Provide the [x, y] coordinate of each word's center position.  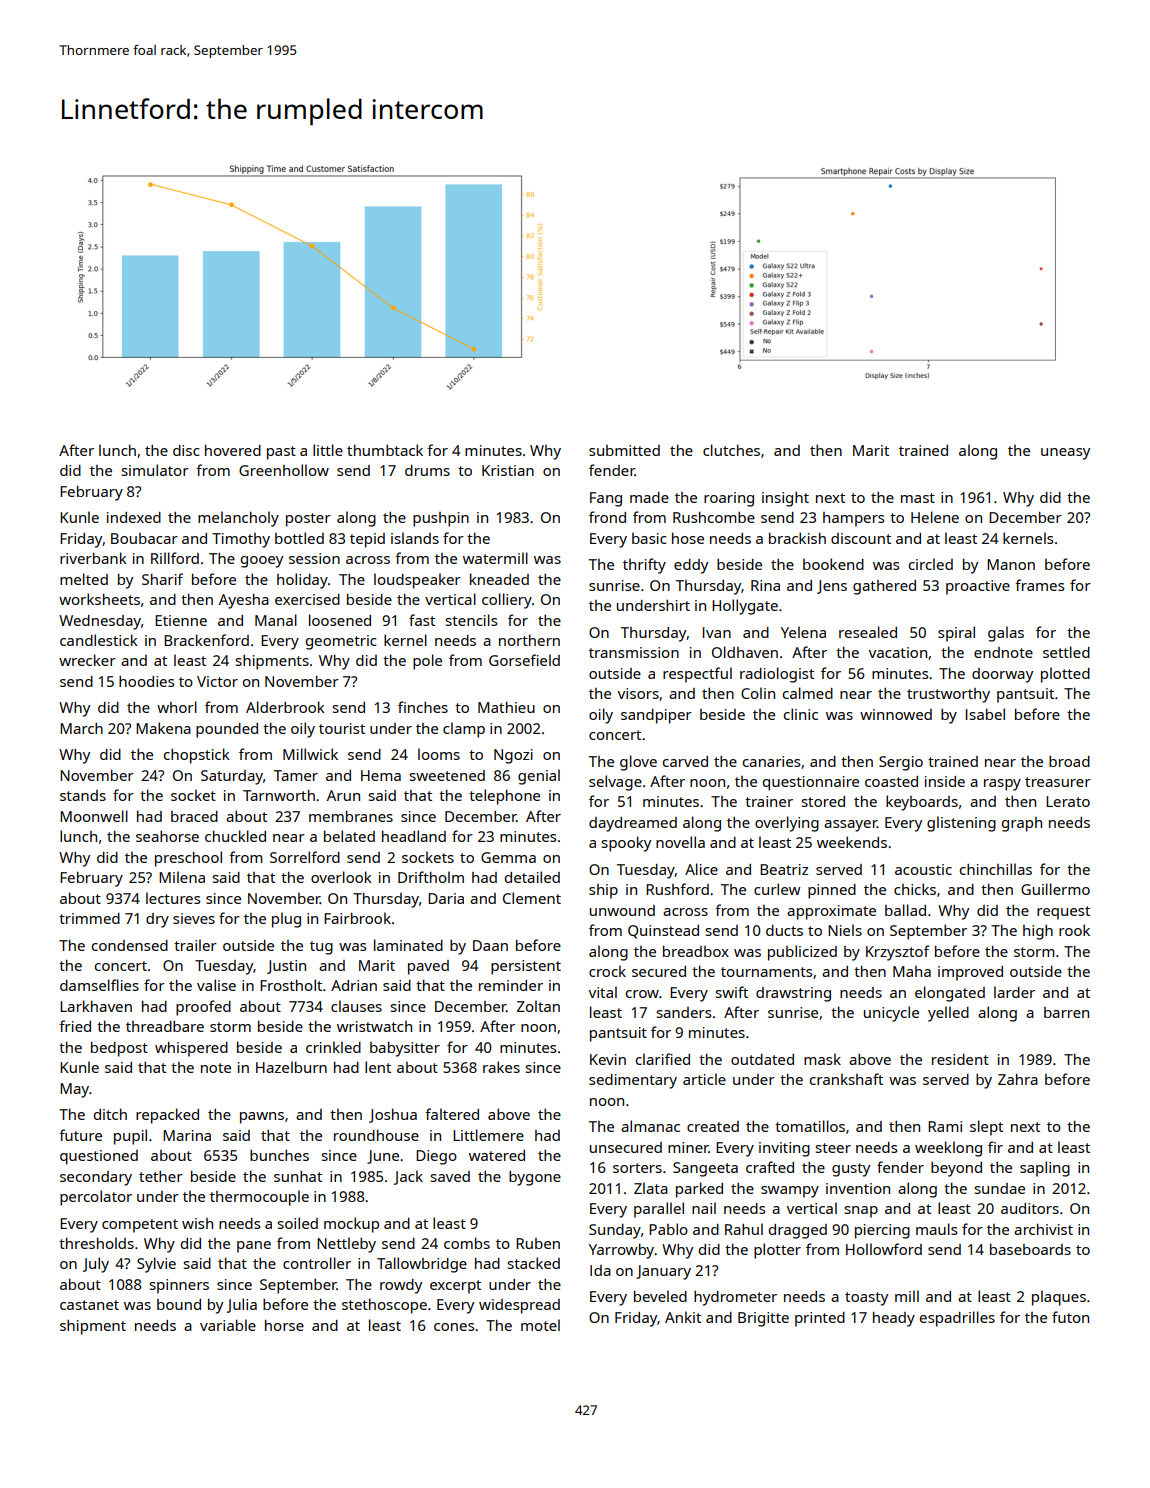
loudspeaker [417, 581]
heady [894, 1319]
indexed [134, 517]
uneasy [1065, 454]
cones [454, 1327]
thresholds [96, 1243]
